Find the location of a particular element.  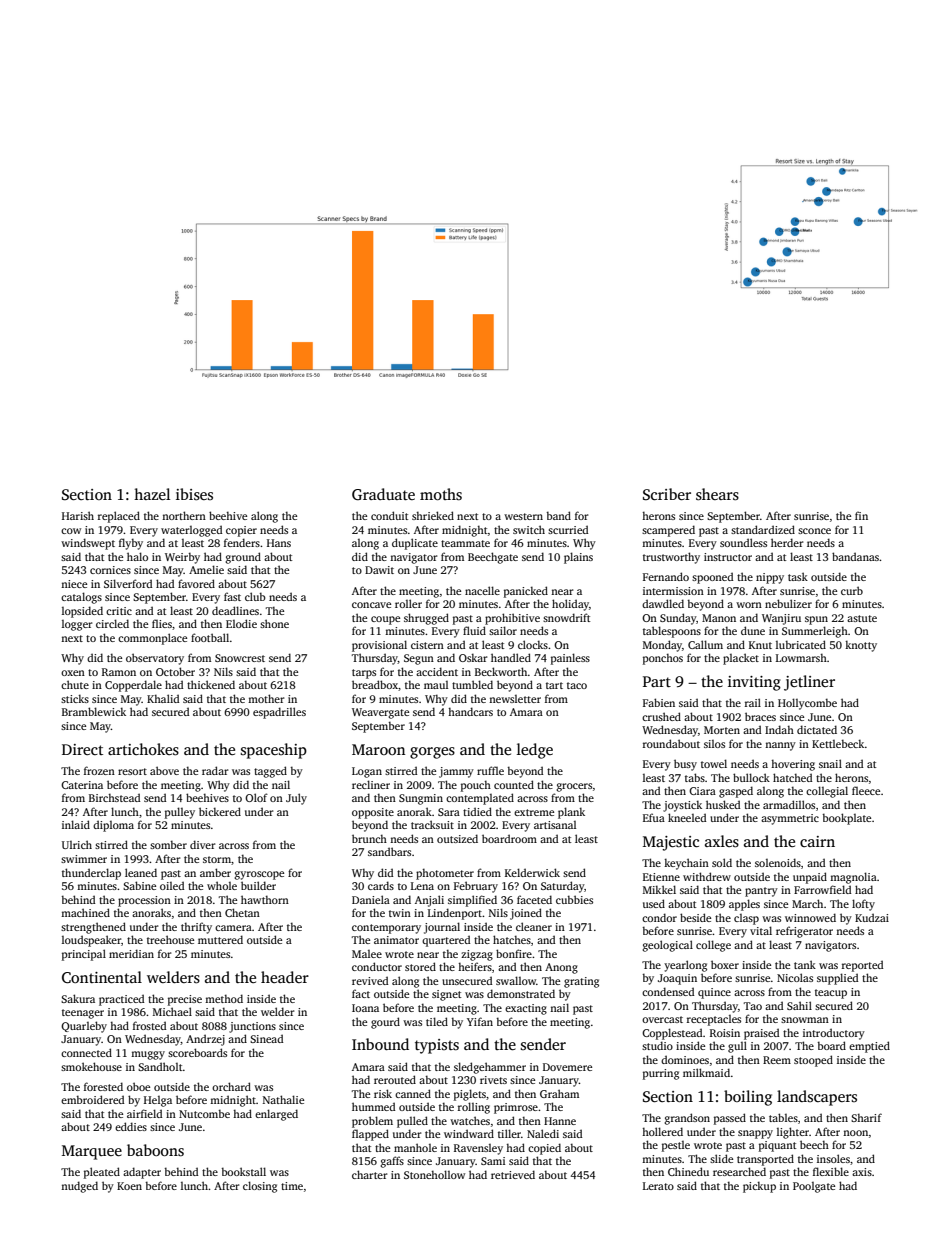

fin is located at coordinates (861, 515).
